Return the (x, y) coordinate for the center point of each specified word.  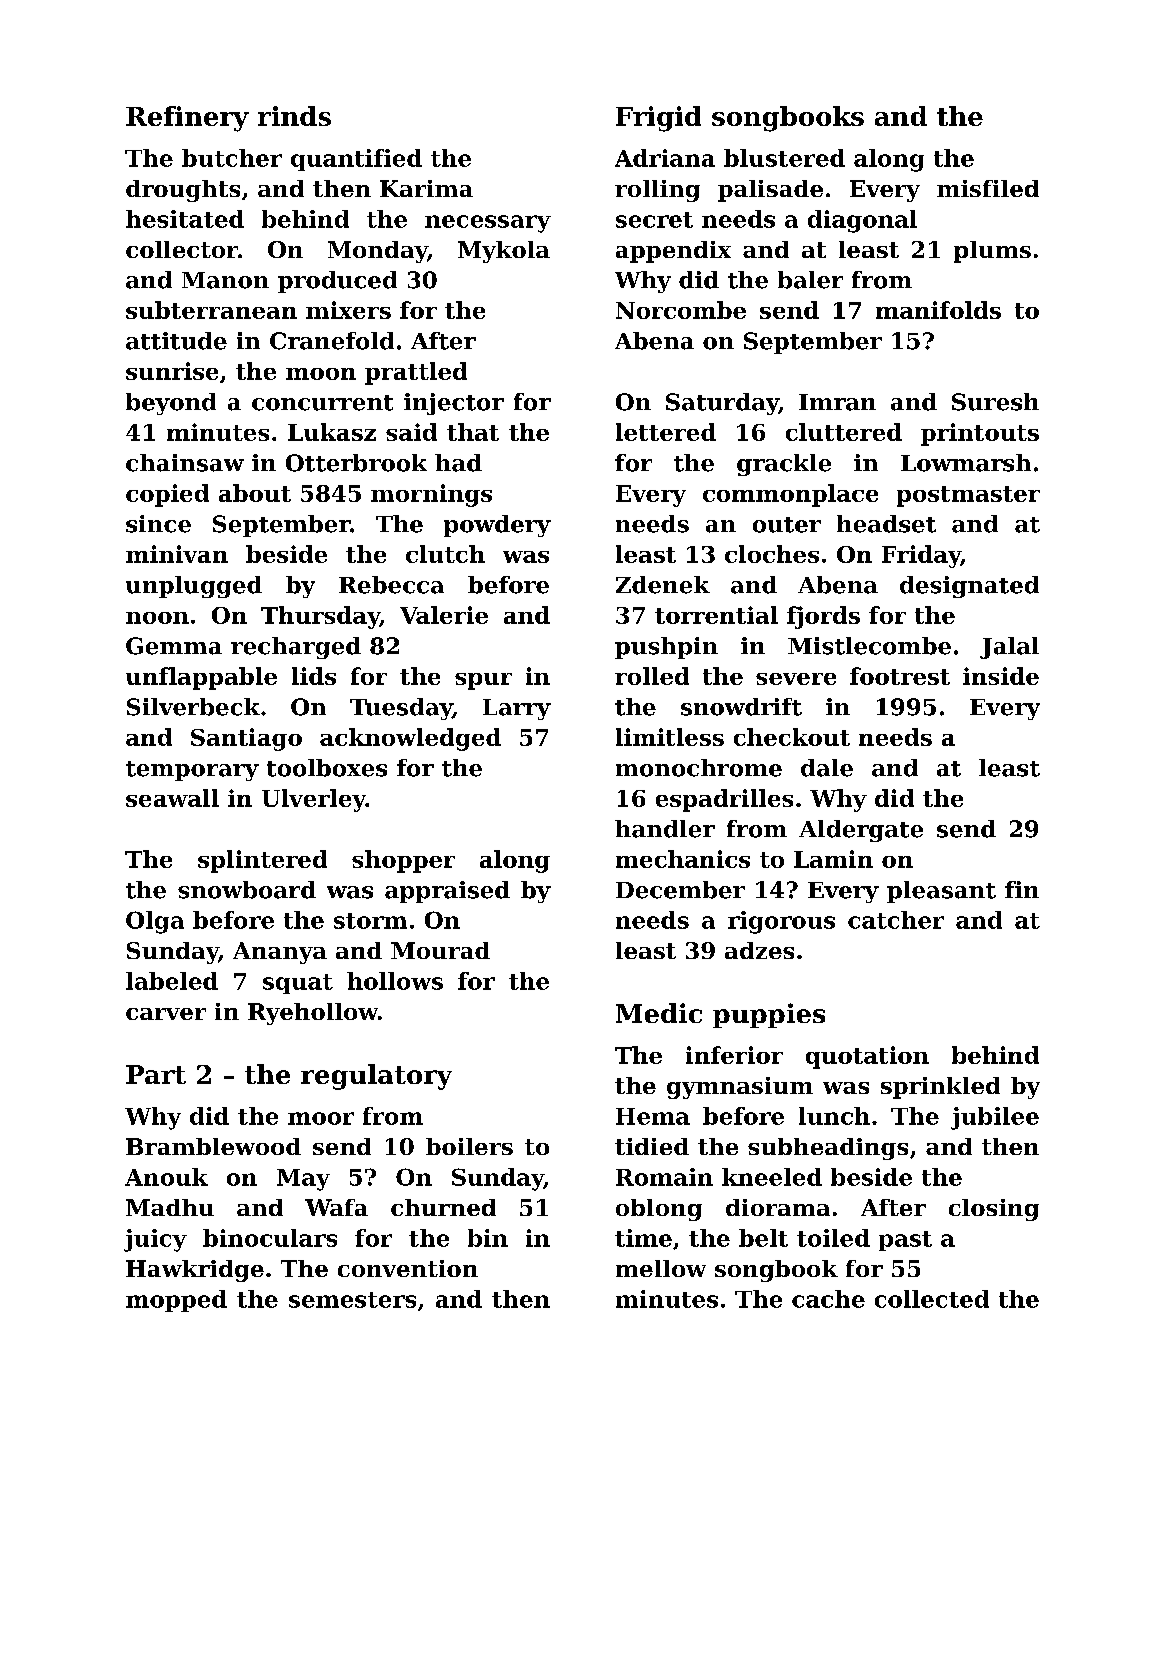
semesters (352, 1300)
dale (827, 768)
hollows (395, 981)
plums (992, 252)
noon (157, 618)
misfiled (988, 188)
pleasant (941, 892)
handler (665, 829)
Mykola (504, 252)
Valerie (444, 615)
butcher (232, 158)
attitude (176, 341)
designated (969, 587)
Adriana (665, 158)
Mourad (440, 950)
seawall (172, 798)
